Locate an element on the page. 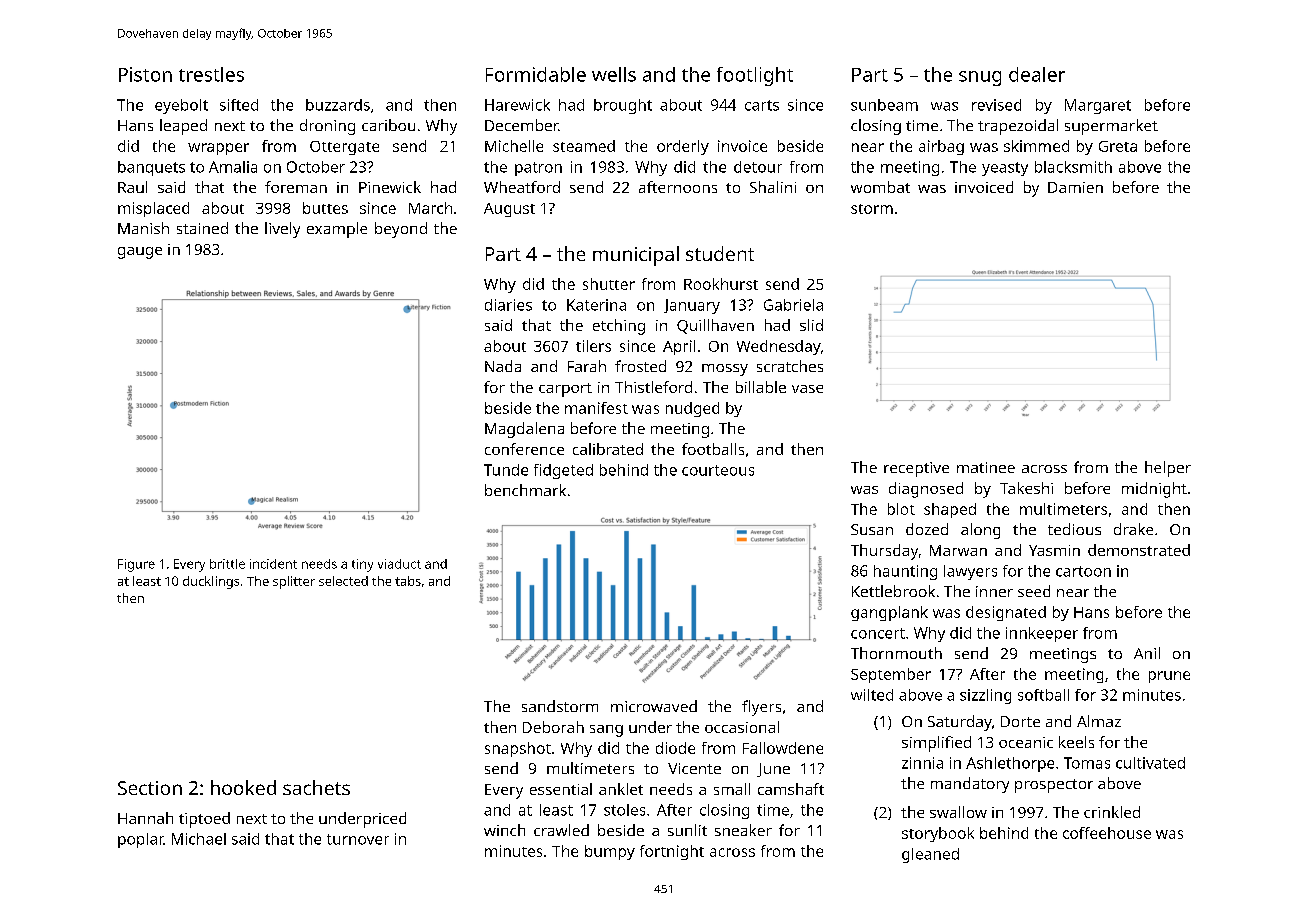 This image has width=1308, height=924. receptive is located at coordinates (916, 469).
